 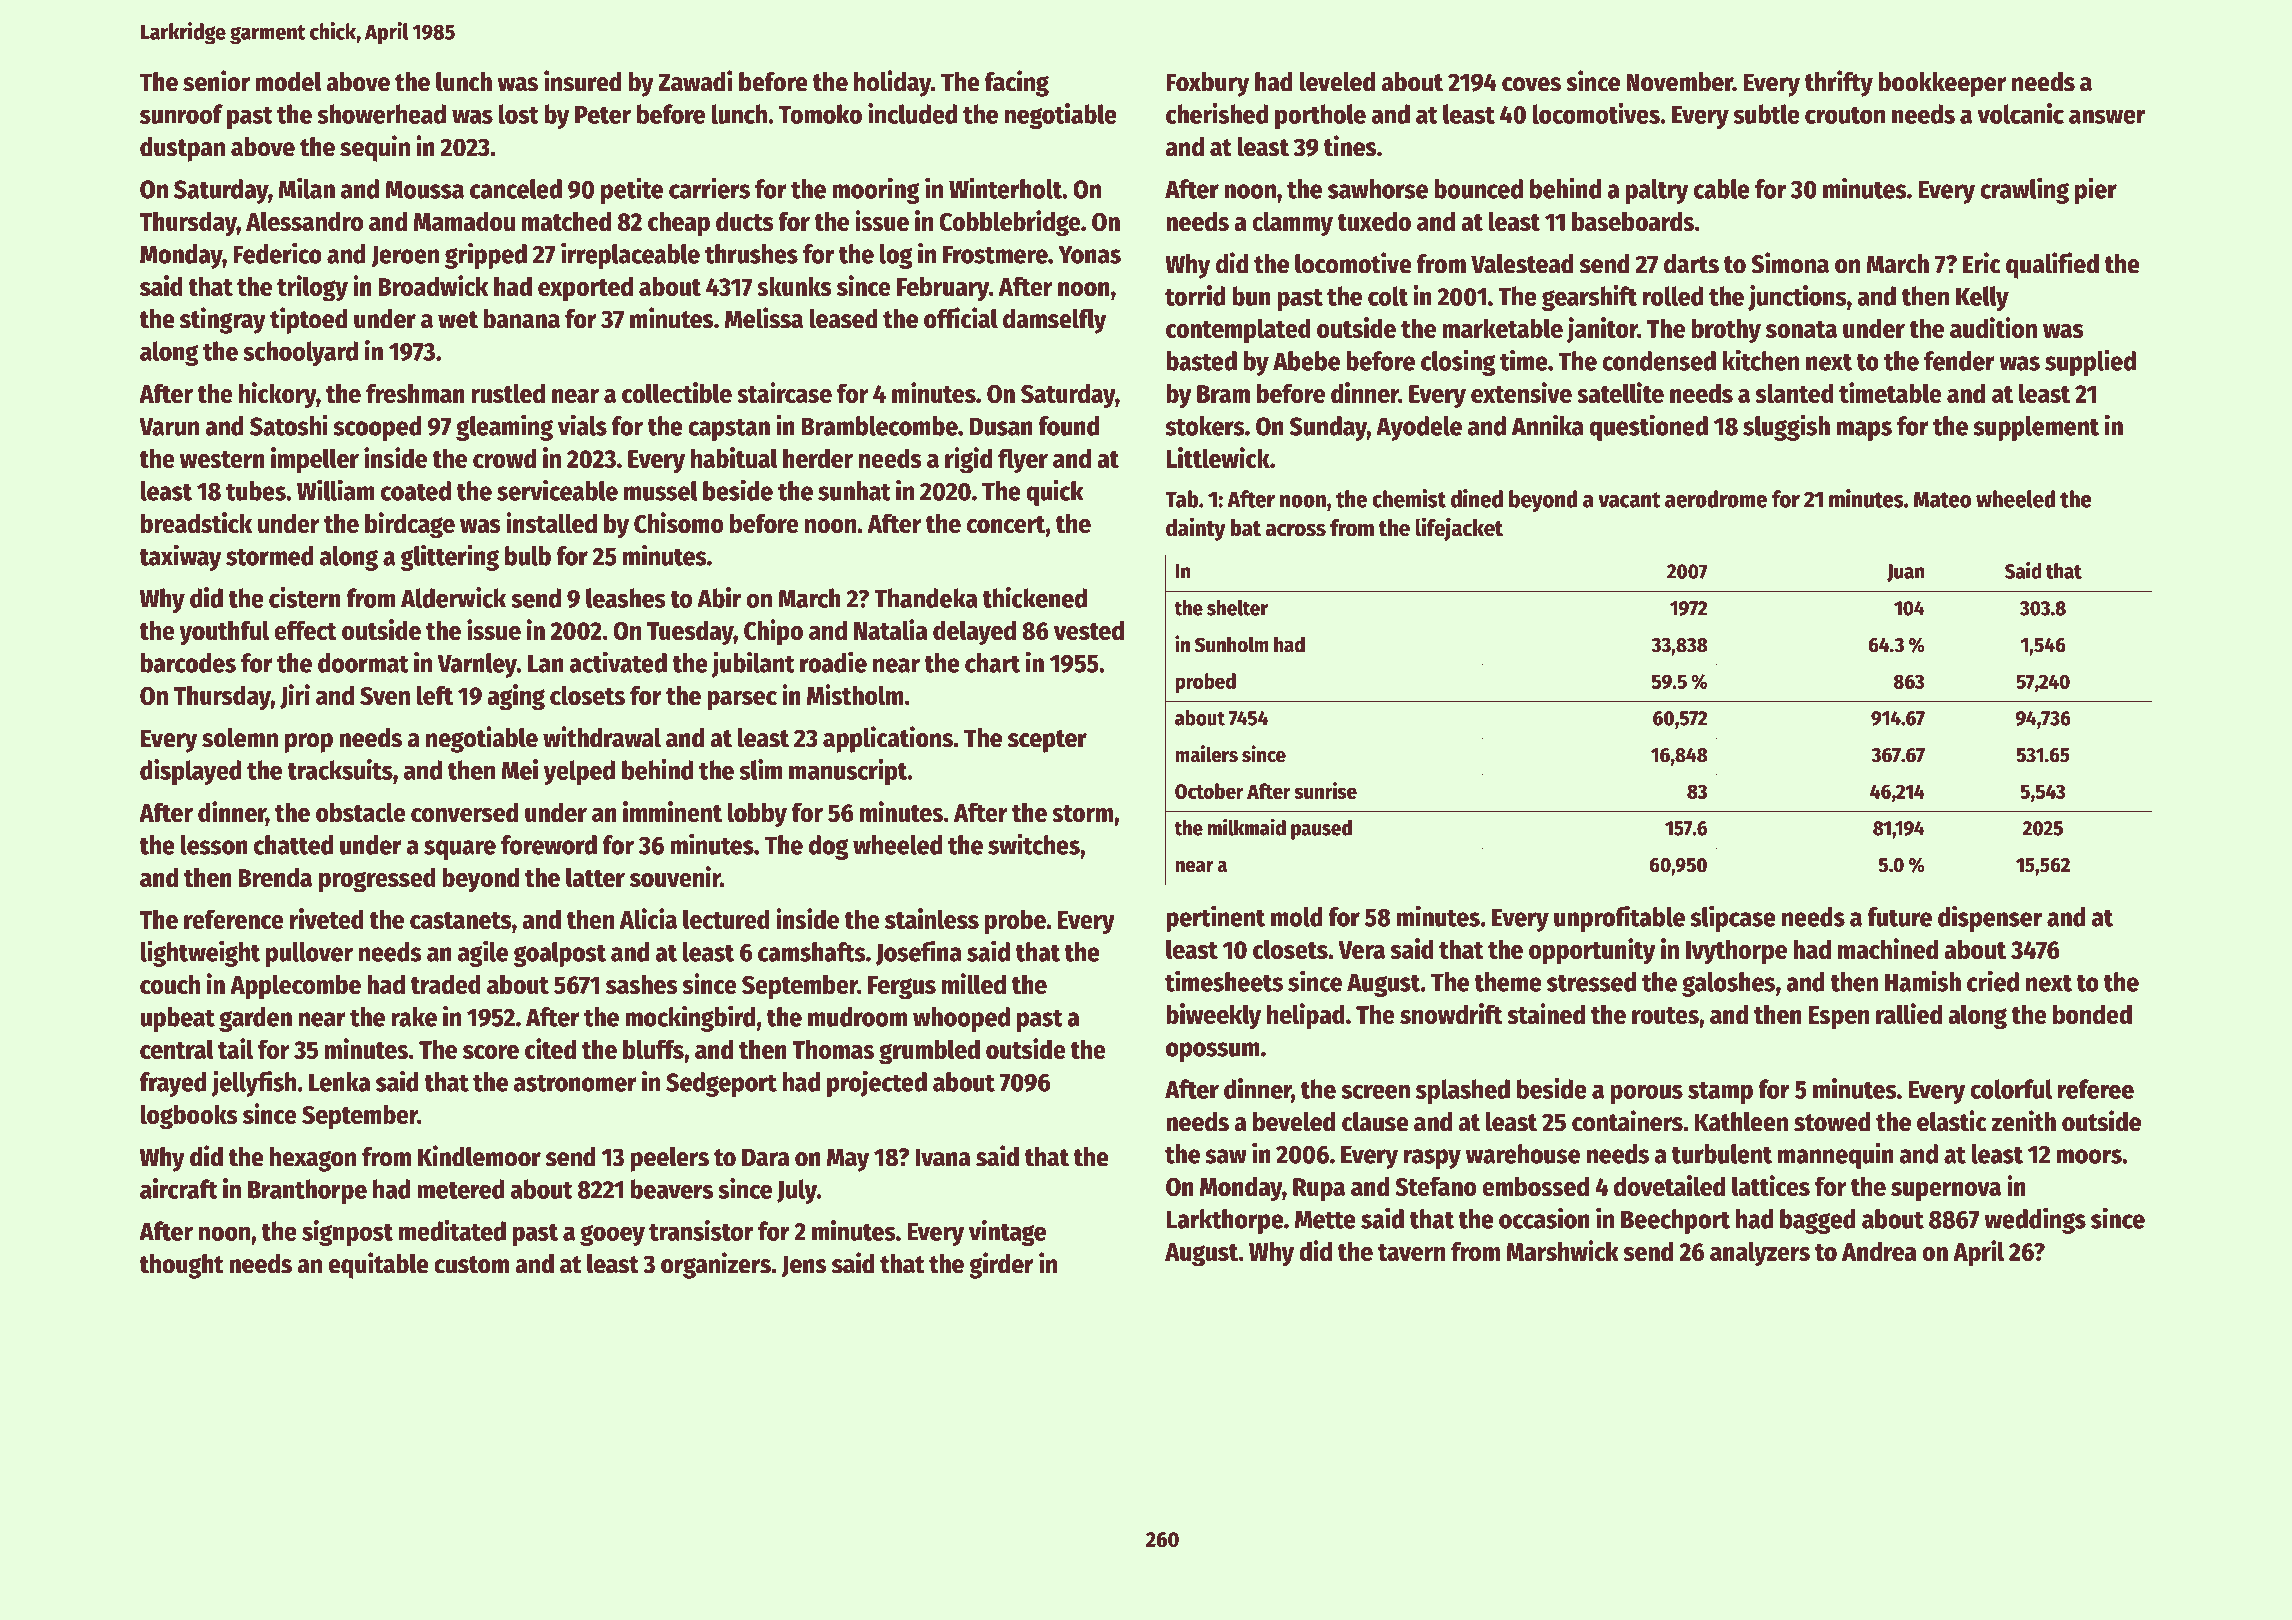 I want to click on Juan, so click(x=1905, y=573).
